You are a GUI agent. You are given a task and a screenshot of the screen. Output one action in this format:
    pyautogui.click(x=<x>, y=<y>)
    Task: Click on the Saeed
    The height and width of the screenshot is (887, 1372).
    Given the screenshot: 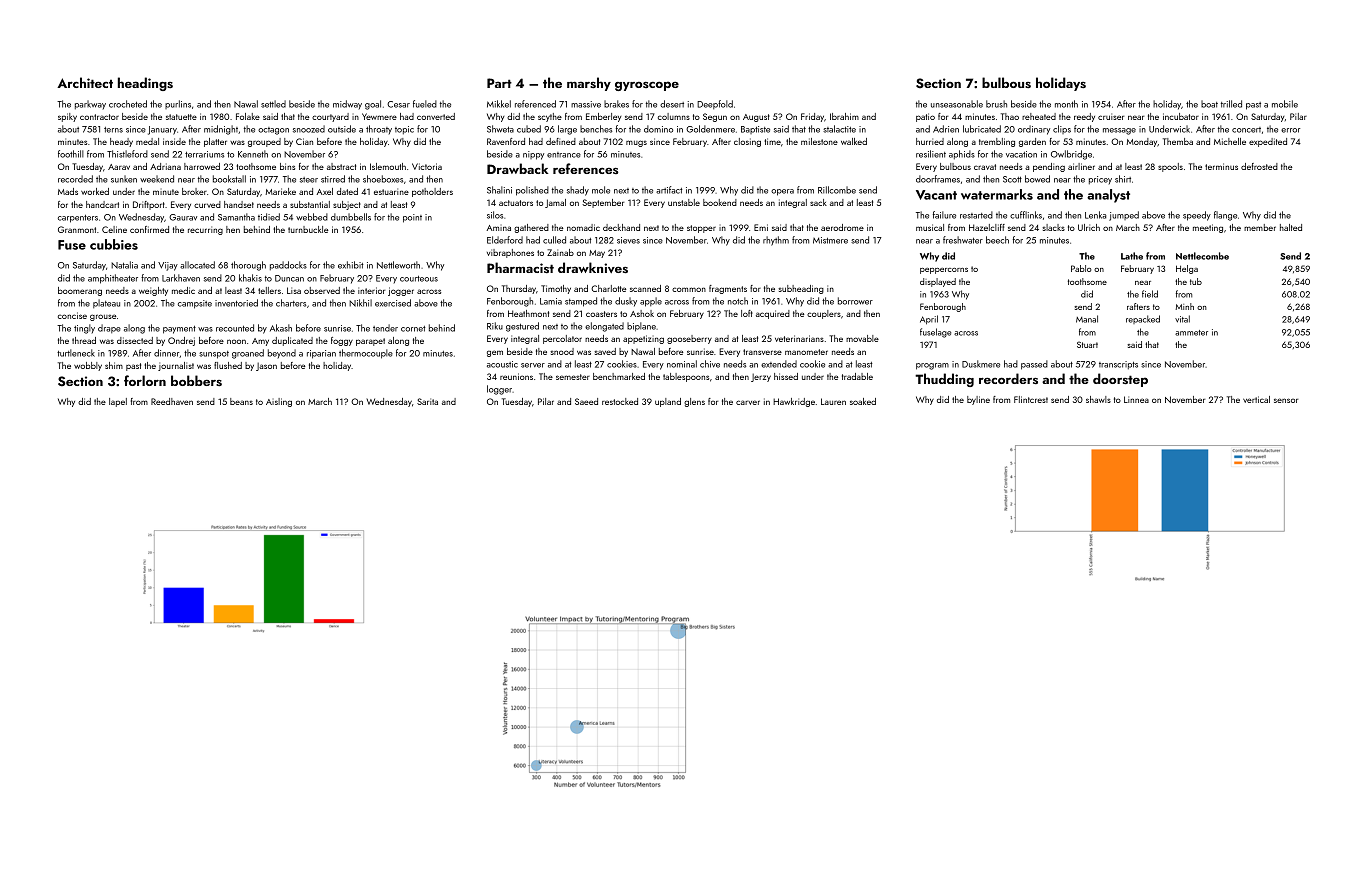 What is the action you would take?
    pyautogui.click(x=586, y=401)
